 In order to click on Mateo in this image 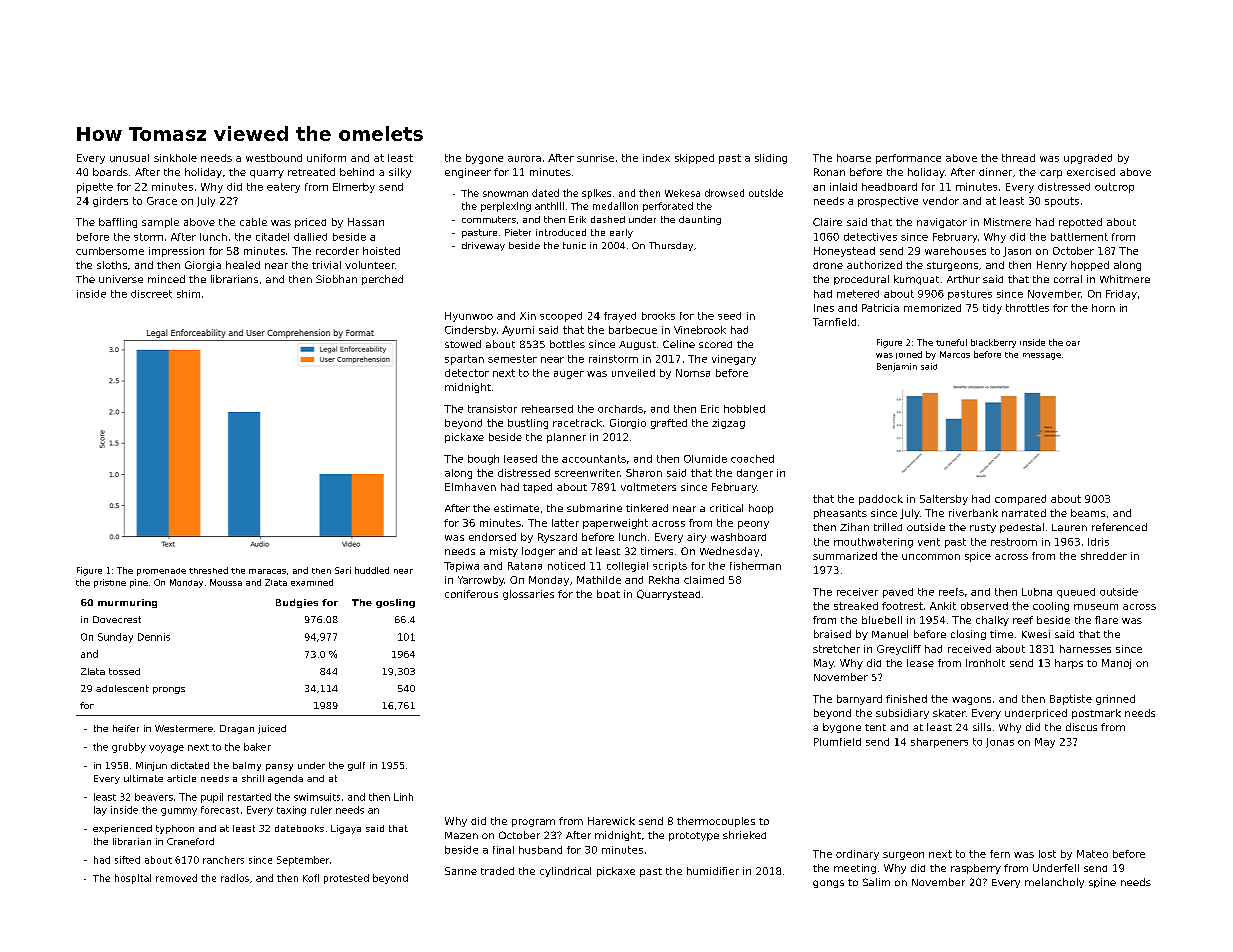, I will do `click(1092, 854)`.
